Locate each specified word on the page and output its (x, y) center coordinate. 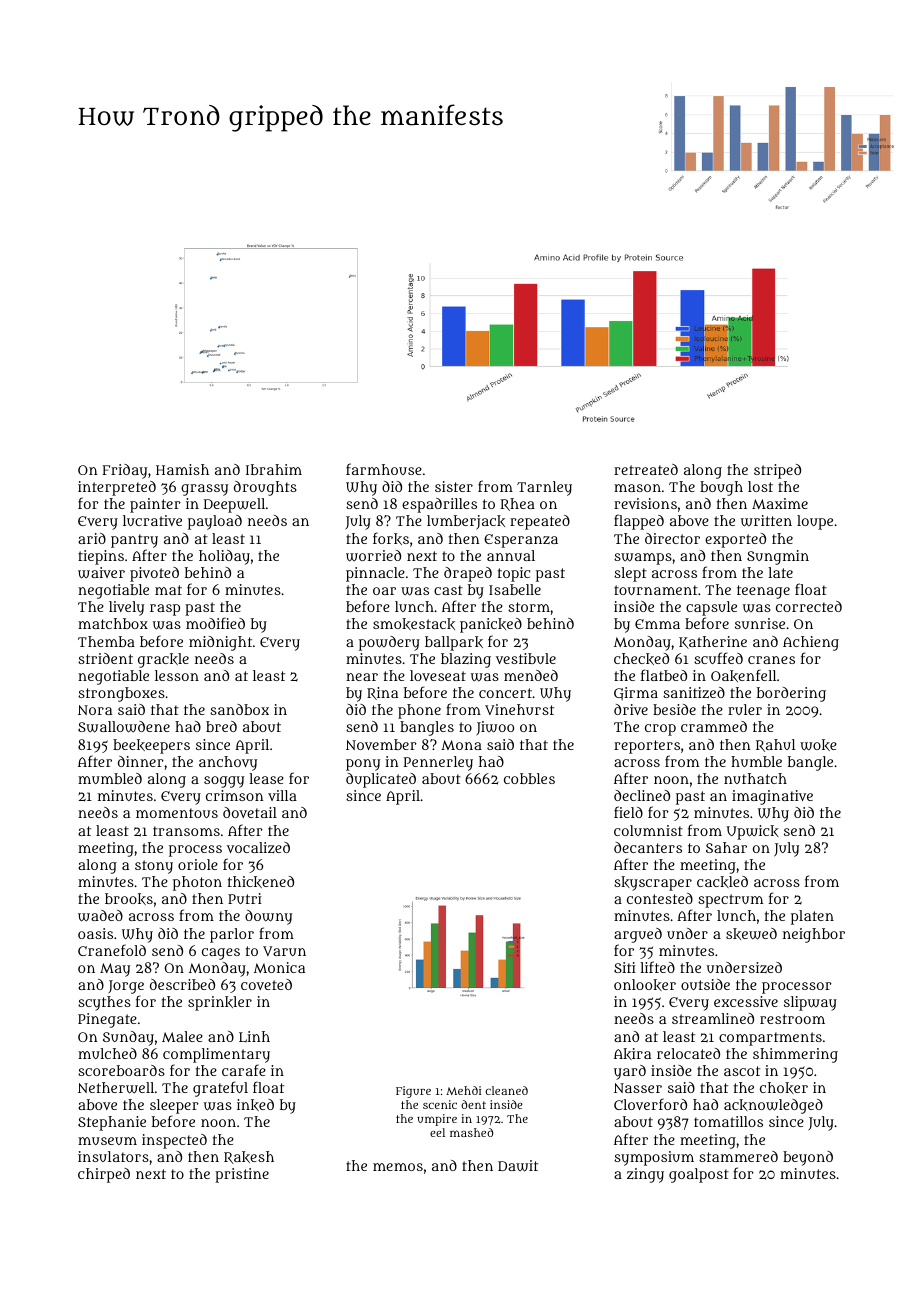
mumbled (110, 778)
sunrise (760, 623)
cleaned (506, 1090)
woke (818, 745)
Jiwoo (495, 728)
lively (126, 608)
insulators (113, 1156)
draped (468, 574)
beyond (808, 1158)
